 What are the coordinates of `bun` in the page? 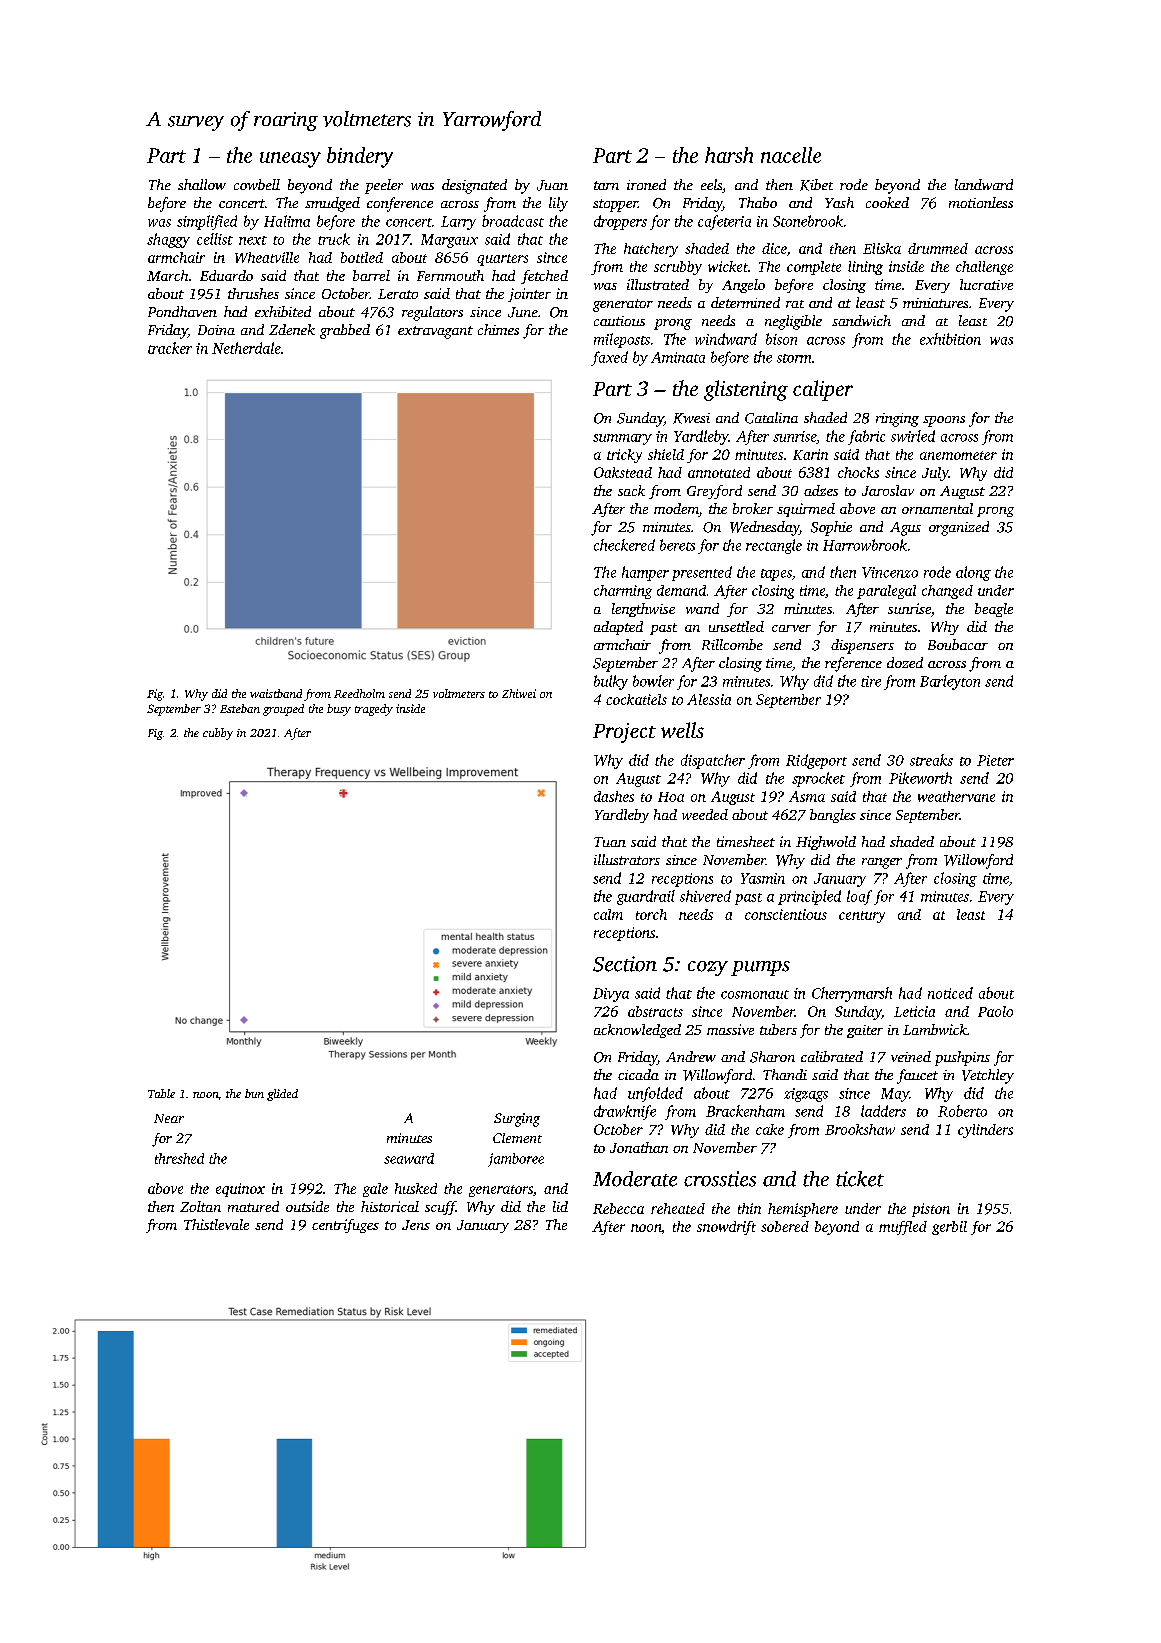 It's located at (254, 1093).
